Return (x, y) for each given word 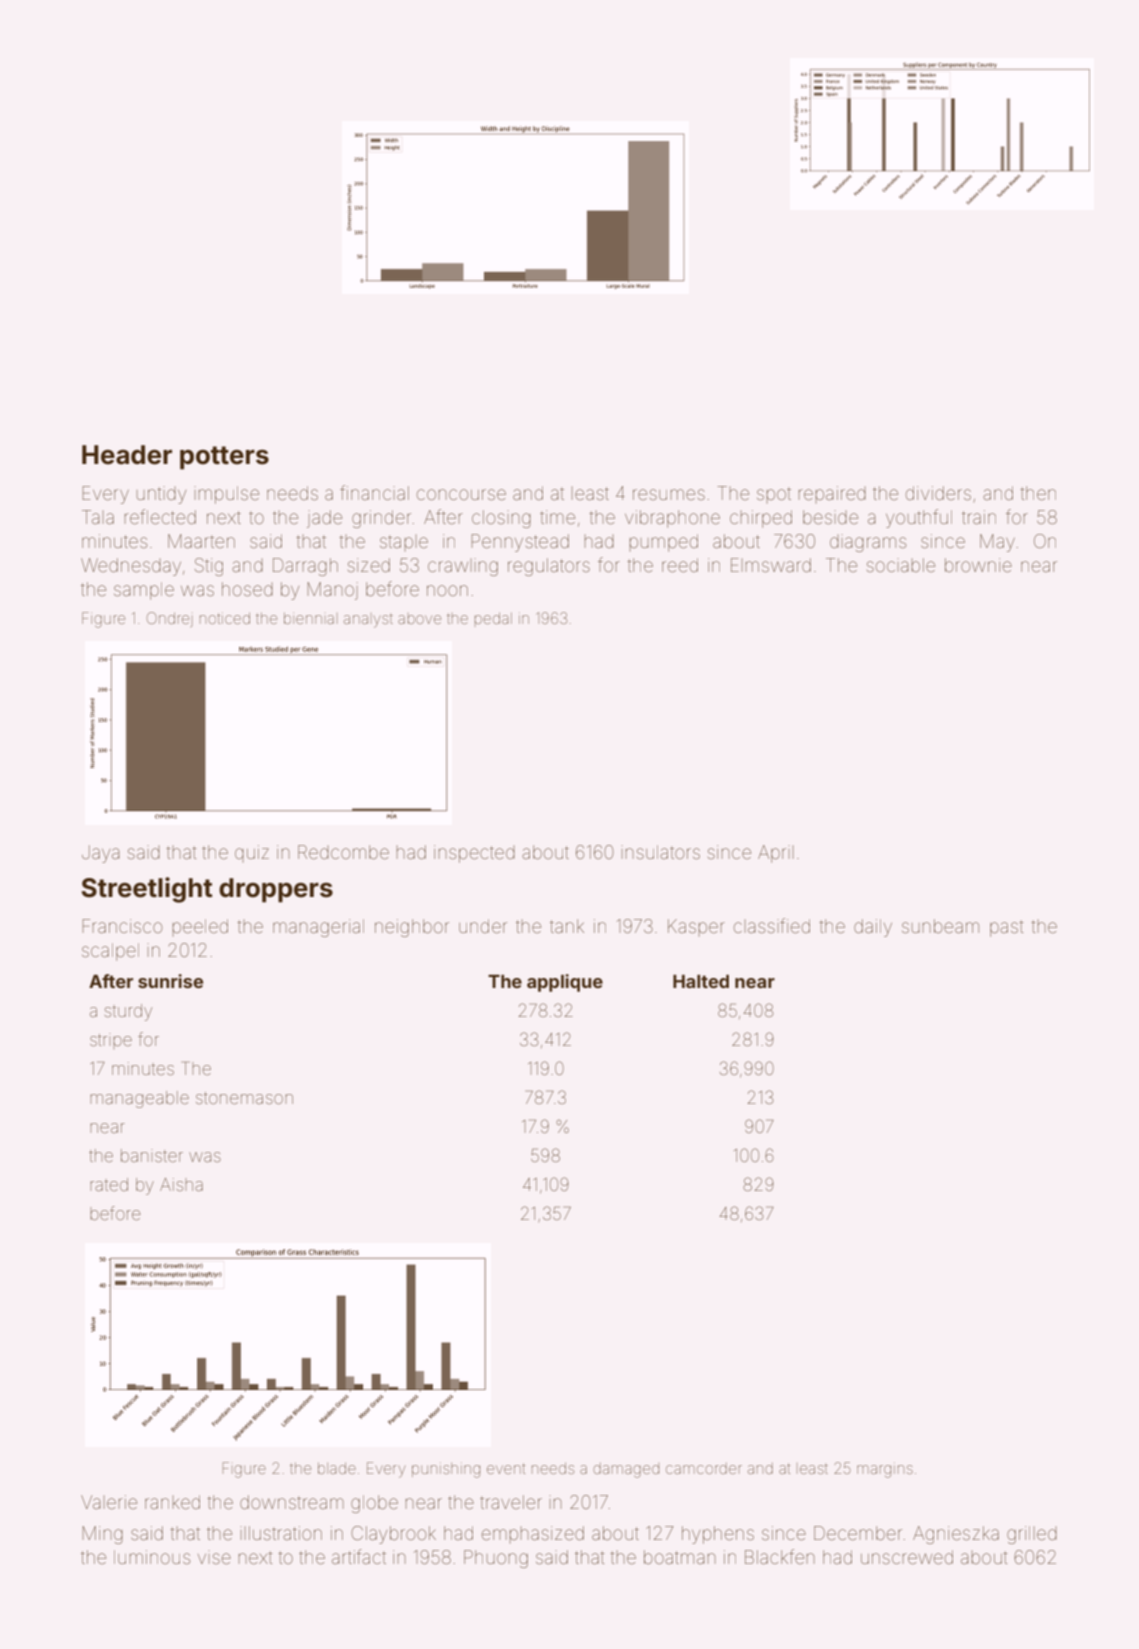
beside (830, 517)
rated (109, 1184)
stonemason (244, 1098)
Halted (701, 981)
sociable (901, 565)
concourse (461, 494)
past (1007, 928)
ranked (172, 1502)
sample (144, 591)
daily (873, 928)
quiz (252, 853)
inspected (474, 854)
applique (565, 983)
